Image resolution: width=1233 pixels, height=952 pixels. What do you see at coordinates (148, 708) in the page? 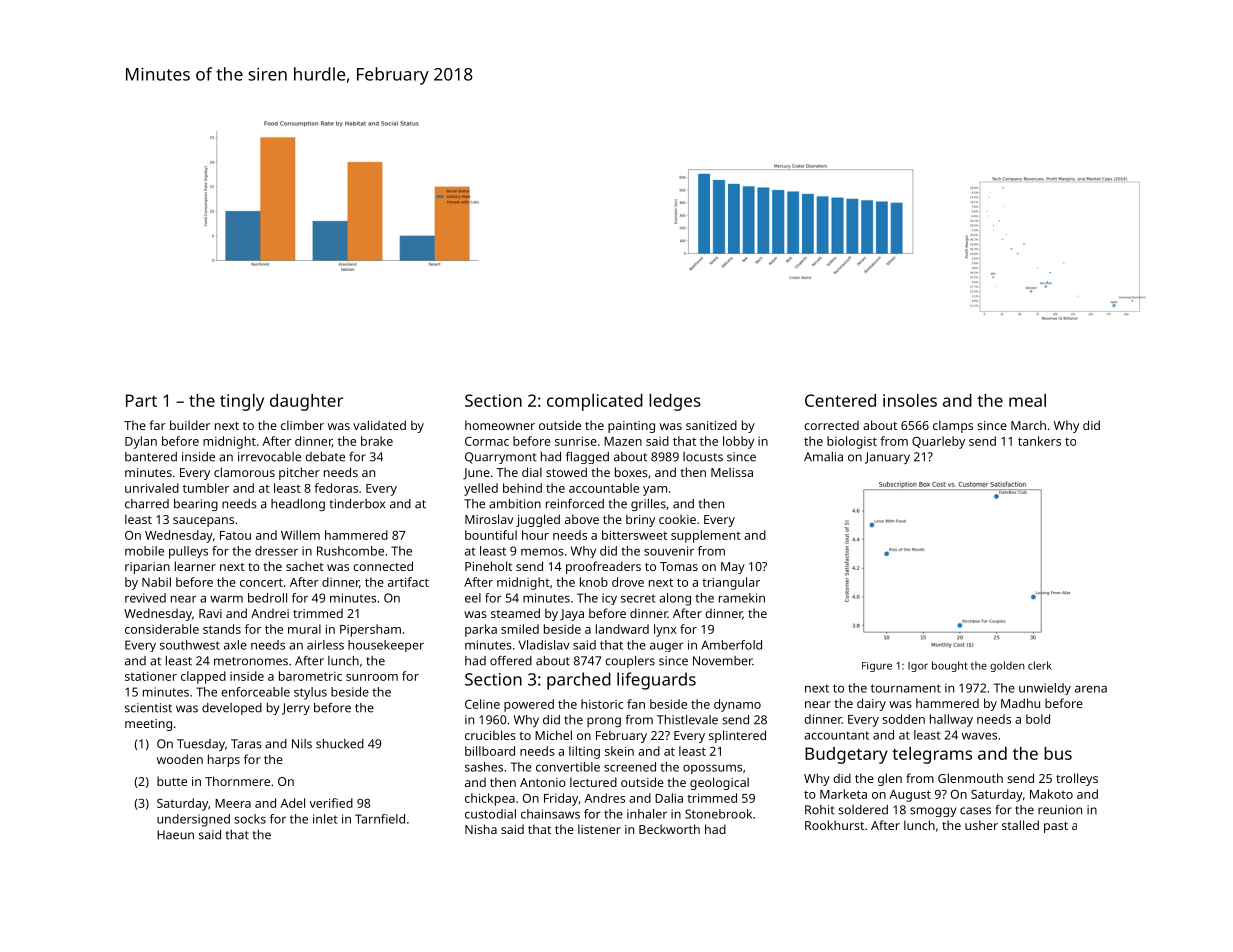
I see `scientist` at bounding box center [148, 708].
